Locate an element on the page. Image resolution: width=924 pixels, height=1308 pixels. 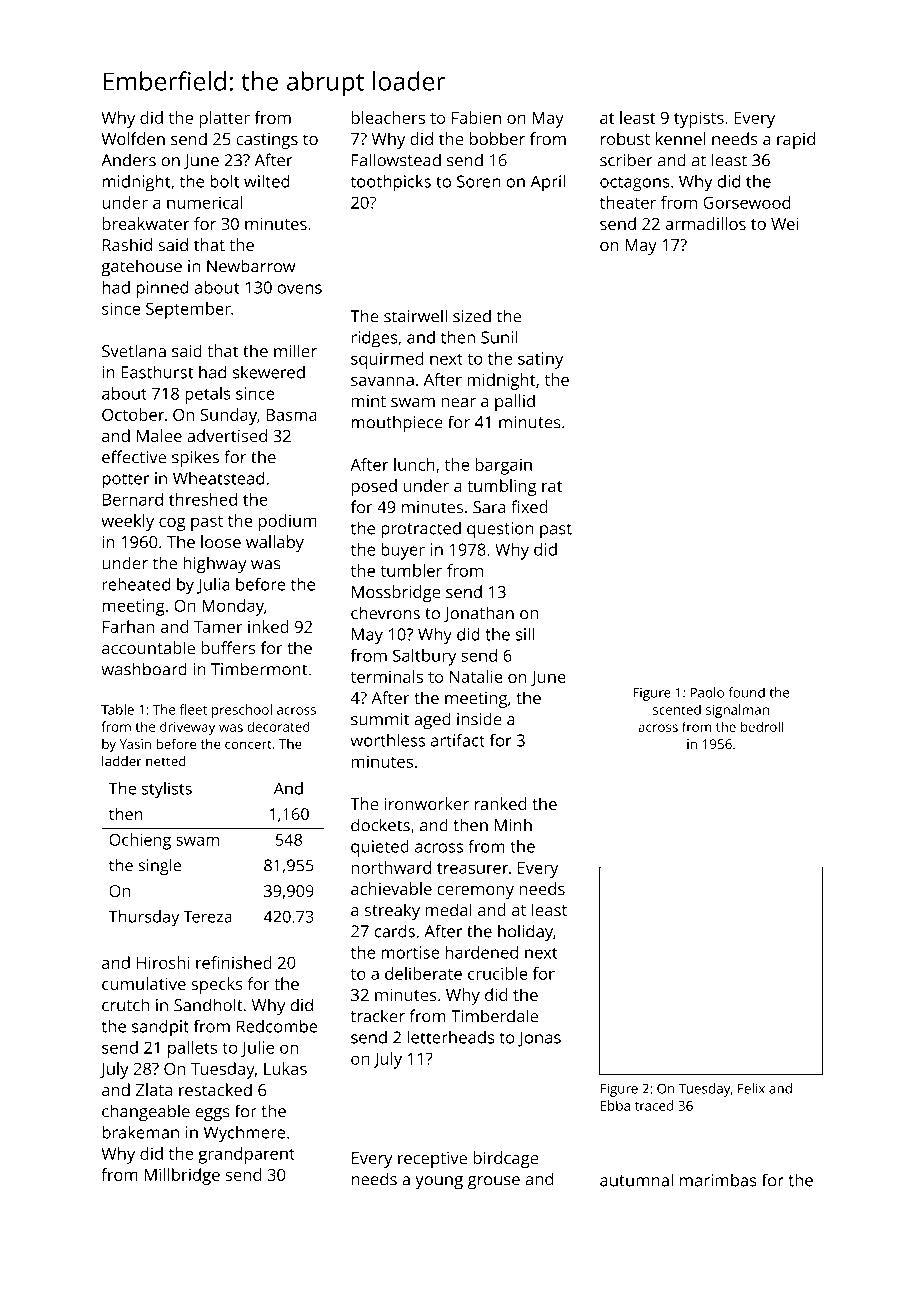
Felix is located at coordinates (751, 1088).
